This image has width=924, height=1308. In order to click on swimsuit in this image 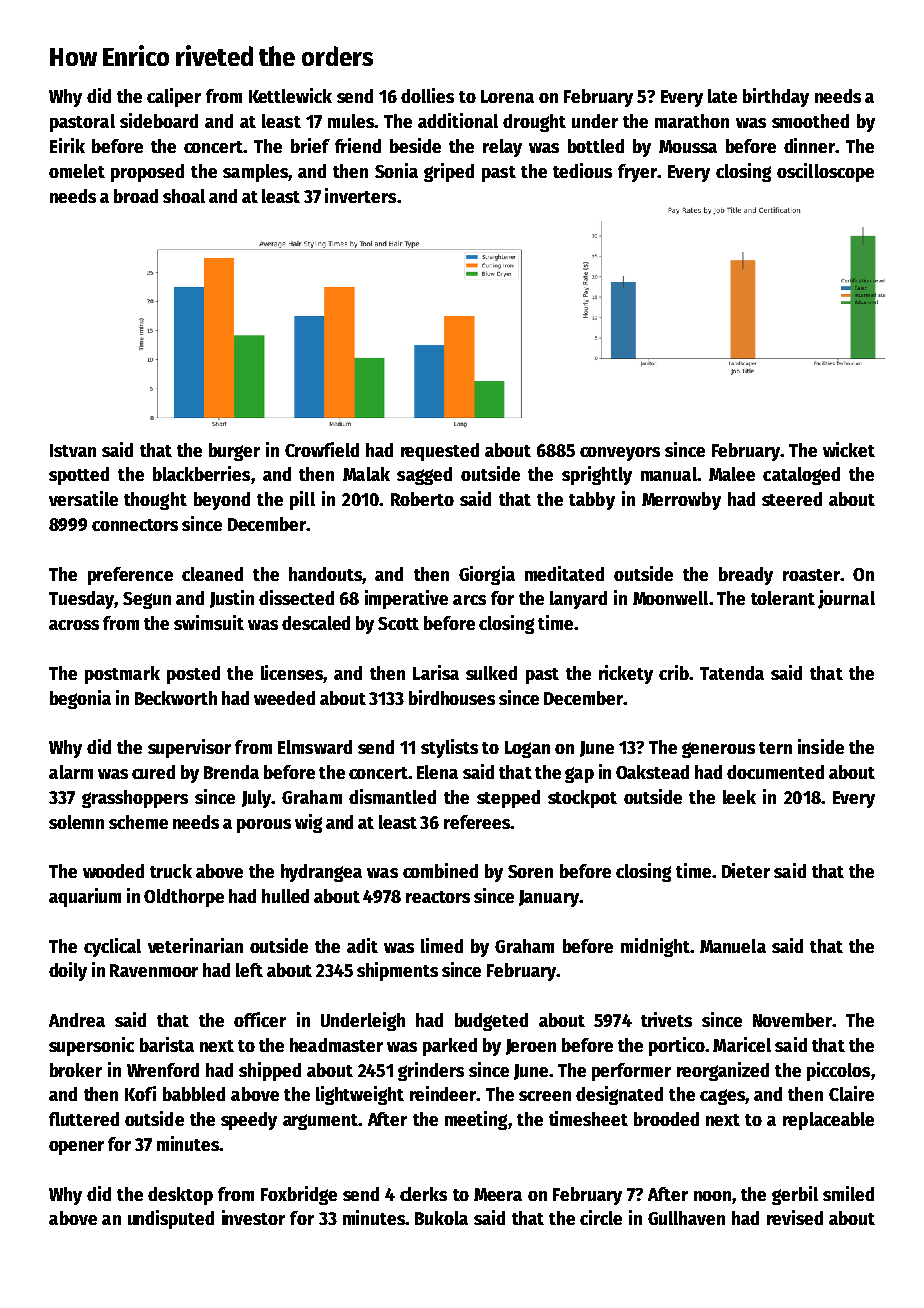, I will do `click(209, 622)`.
